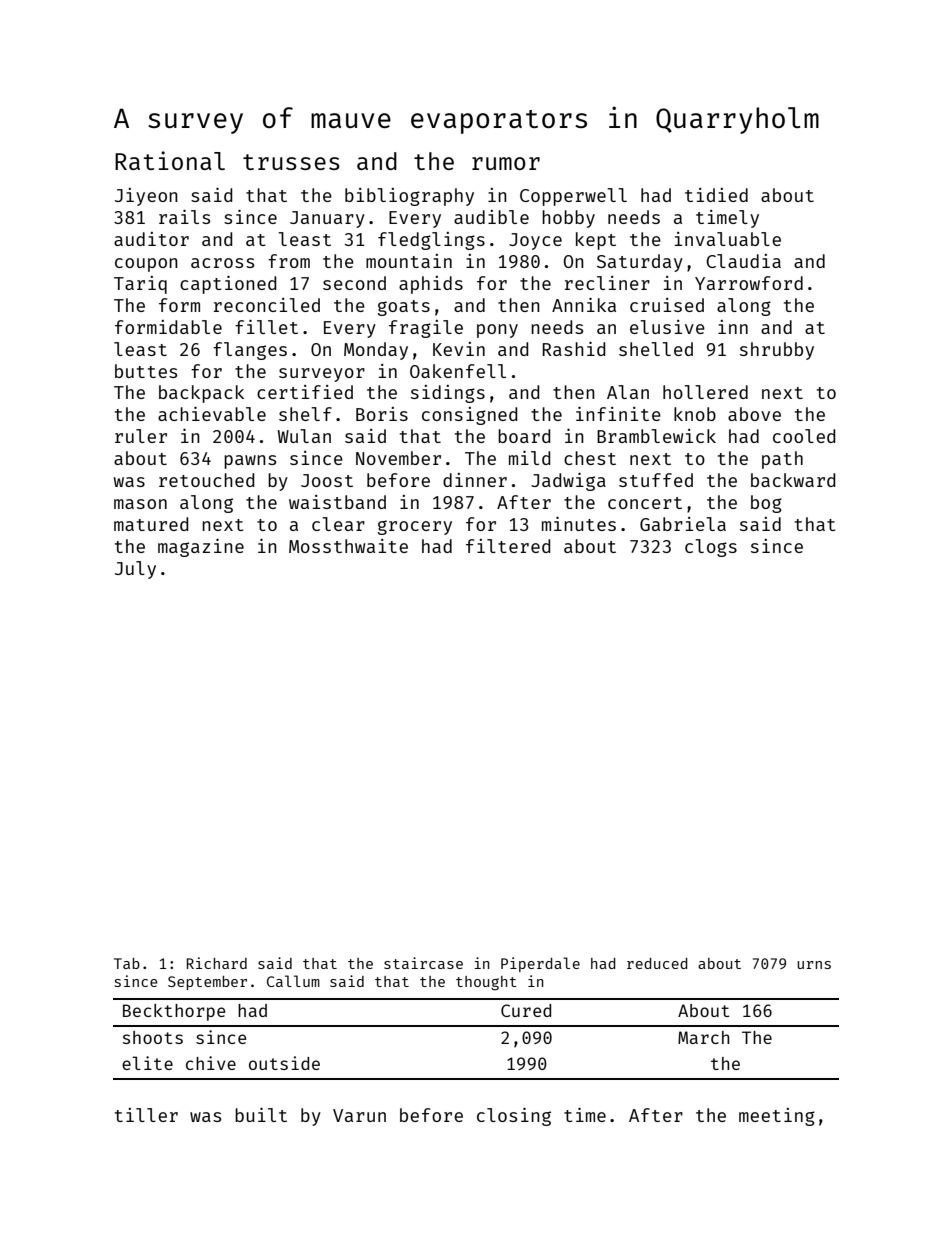 The height and width of the screenshot is (1233, 952). What do you see at coordinates (261, 1115) in the screenshot?
I see `built` at bounding box center [261, 1115].
